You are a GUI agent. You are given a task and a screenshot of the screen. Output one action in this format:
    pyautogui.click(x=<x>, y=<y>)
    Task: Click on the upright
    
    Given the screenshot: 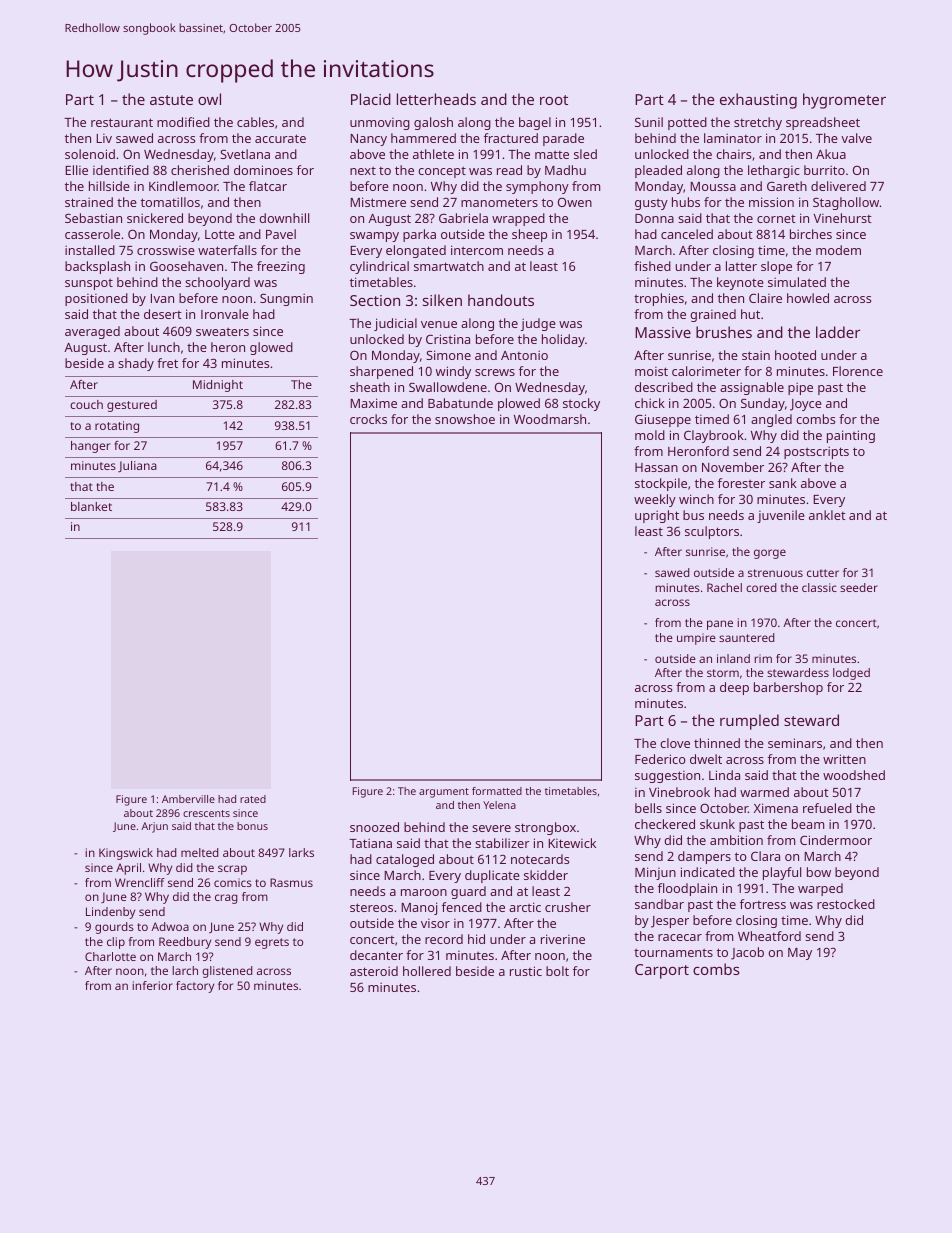 What is the action you would take?
    pyautogui.click(x=657, y=516)
